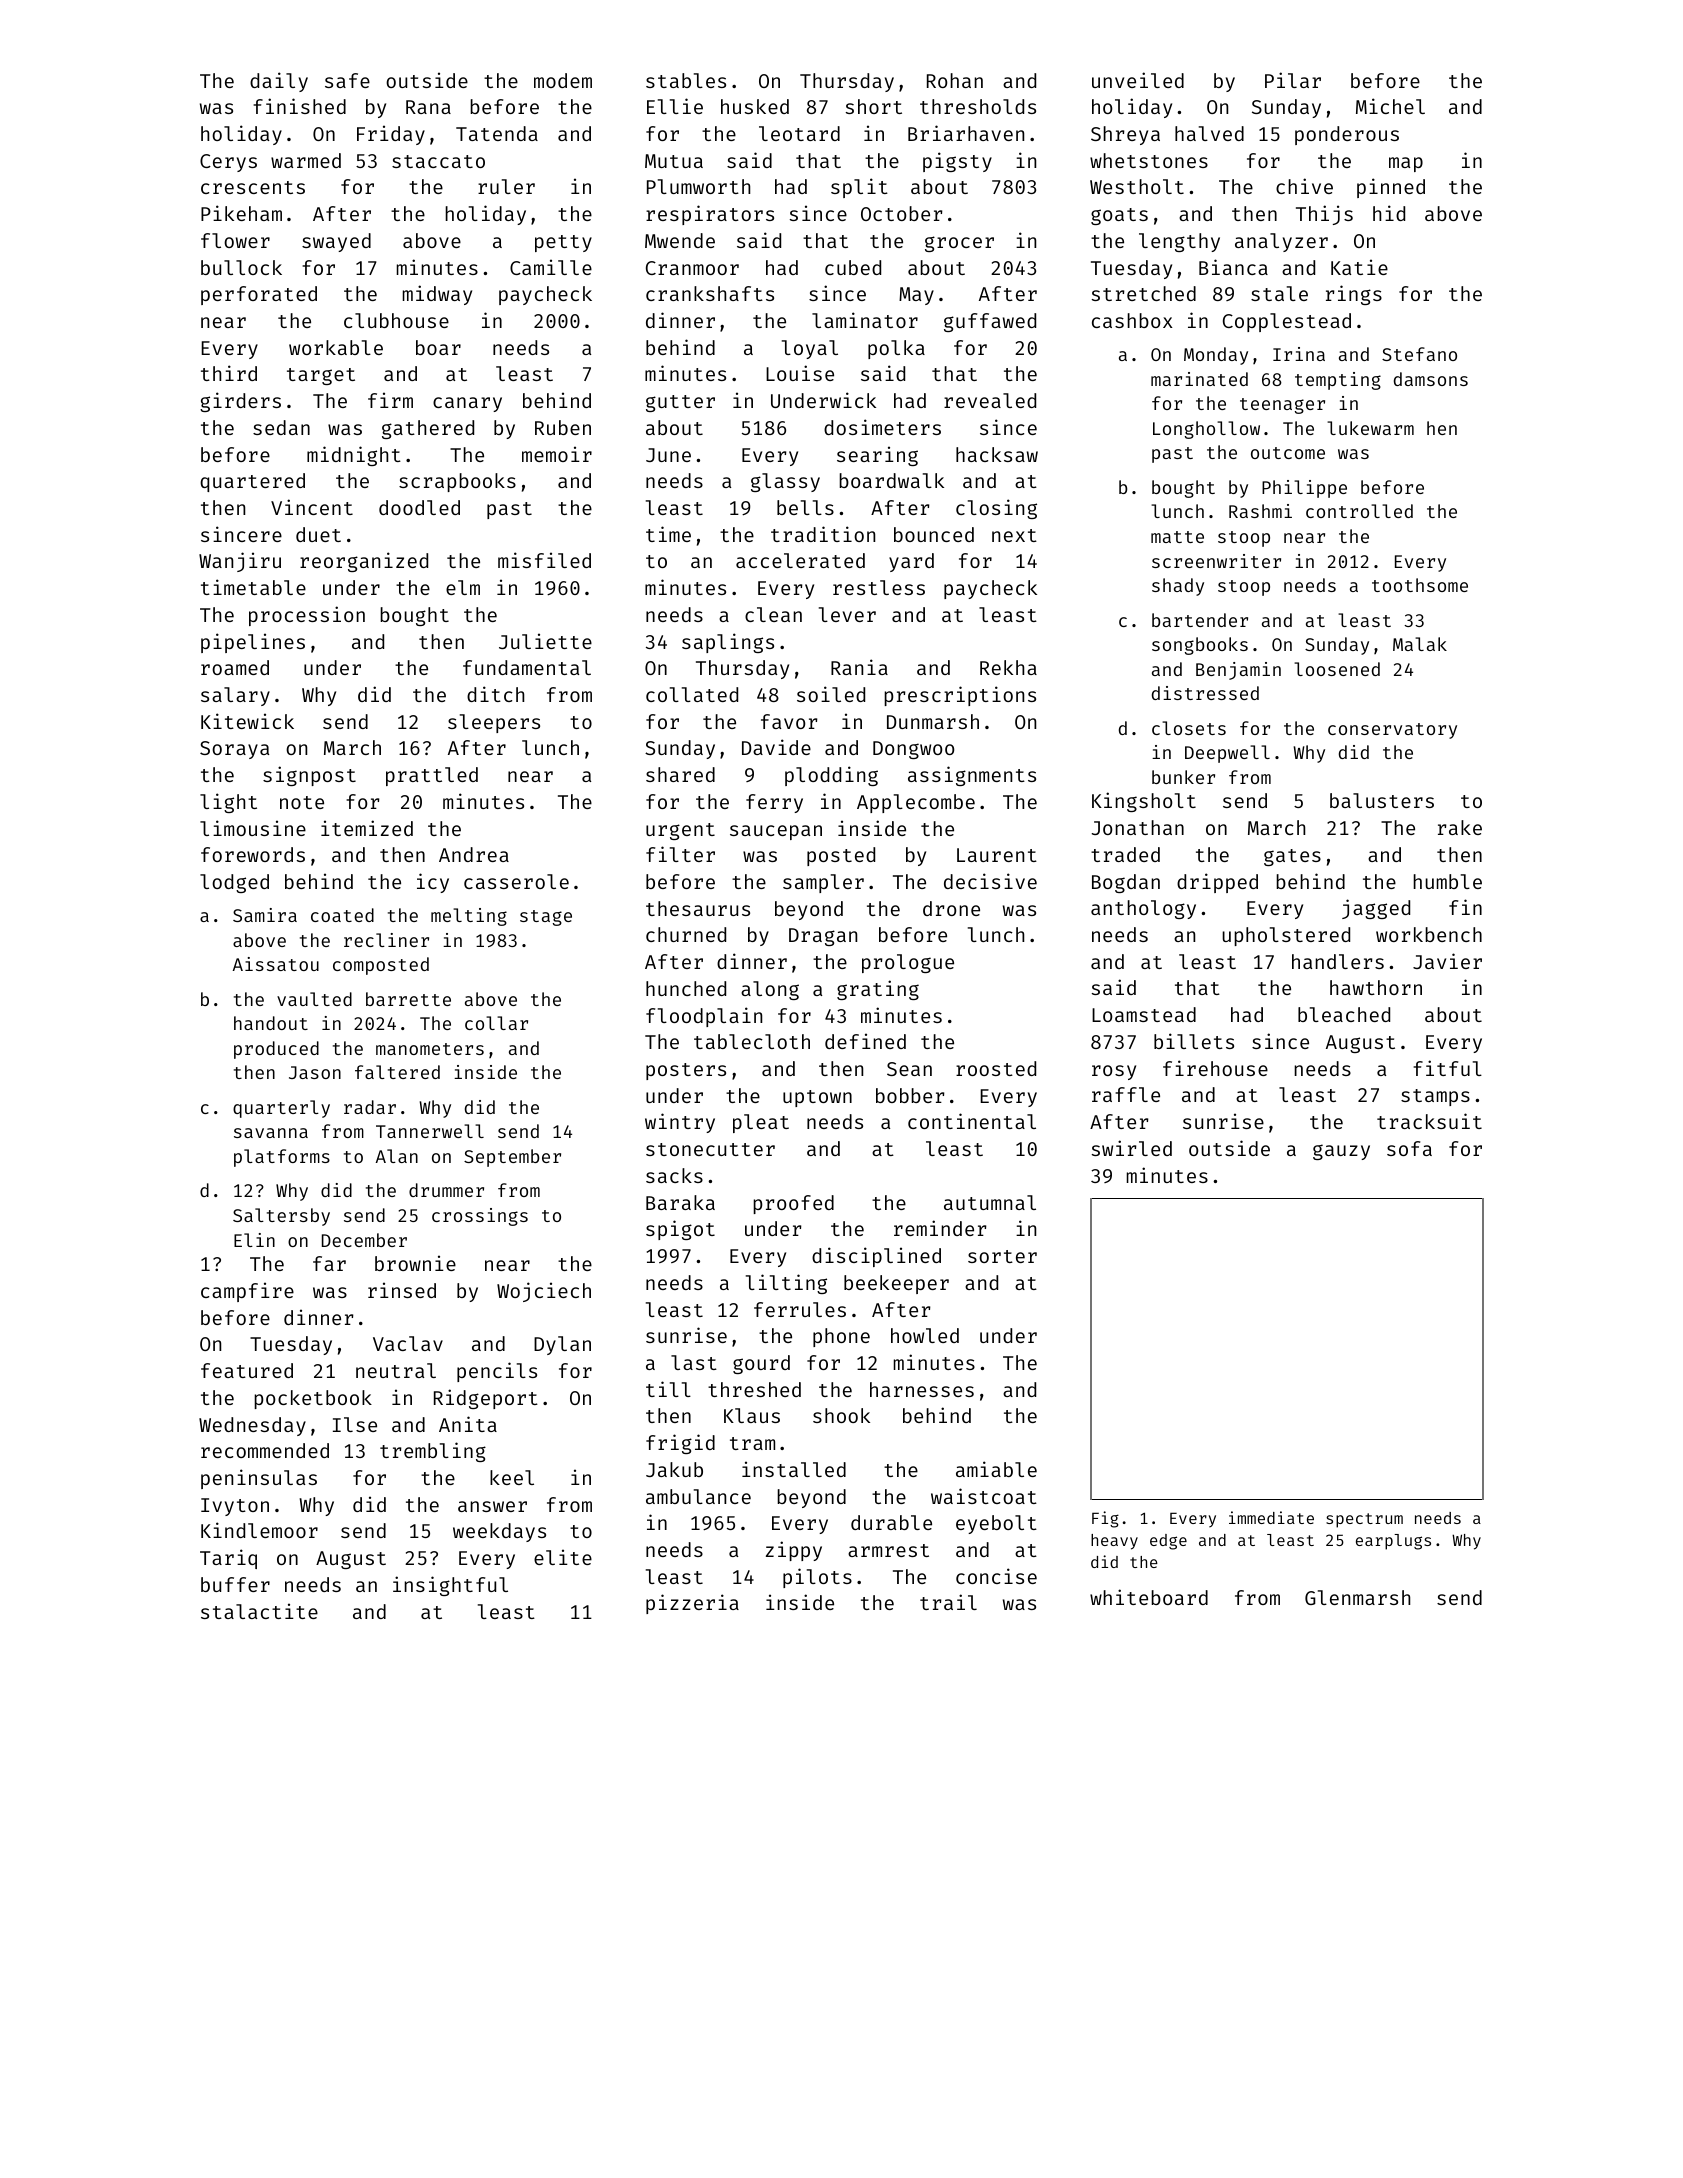  What do you see at coordinates (259, 1611) in the page?
I see `stalactite` at bounding box center [259, 1611].
